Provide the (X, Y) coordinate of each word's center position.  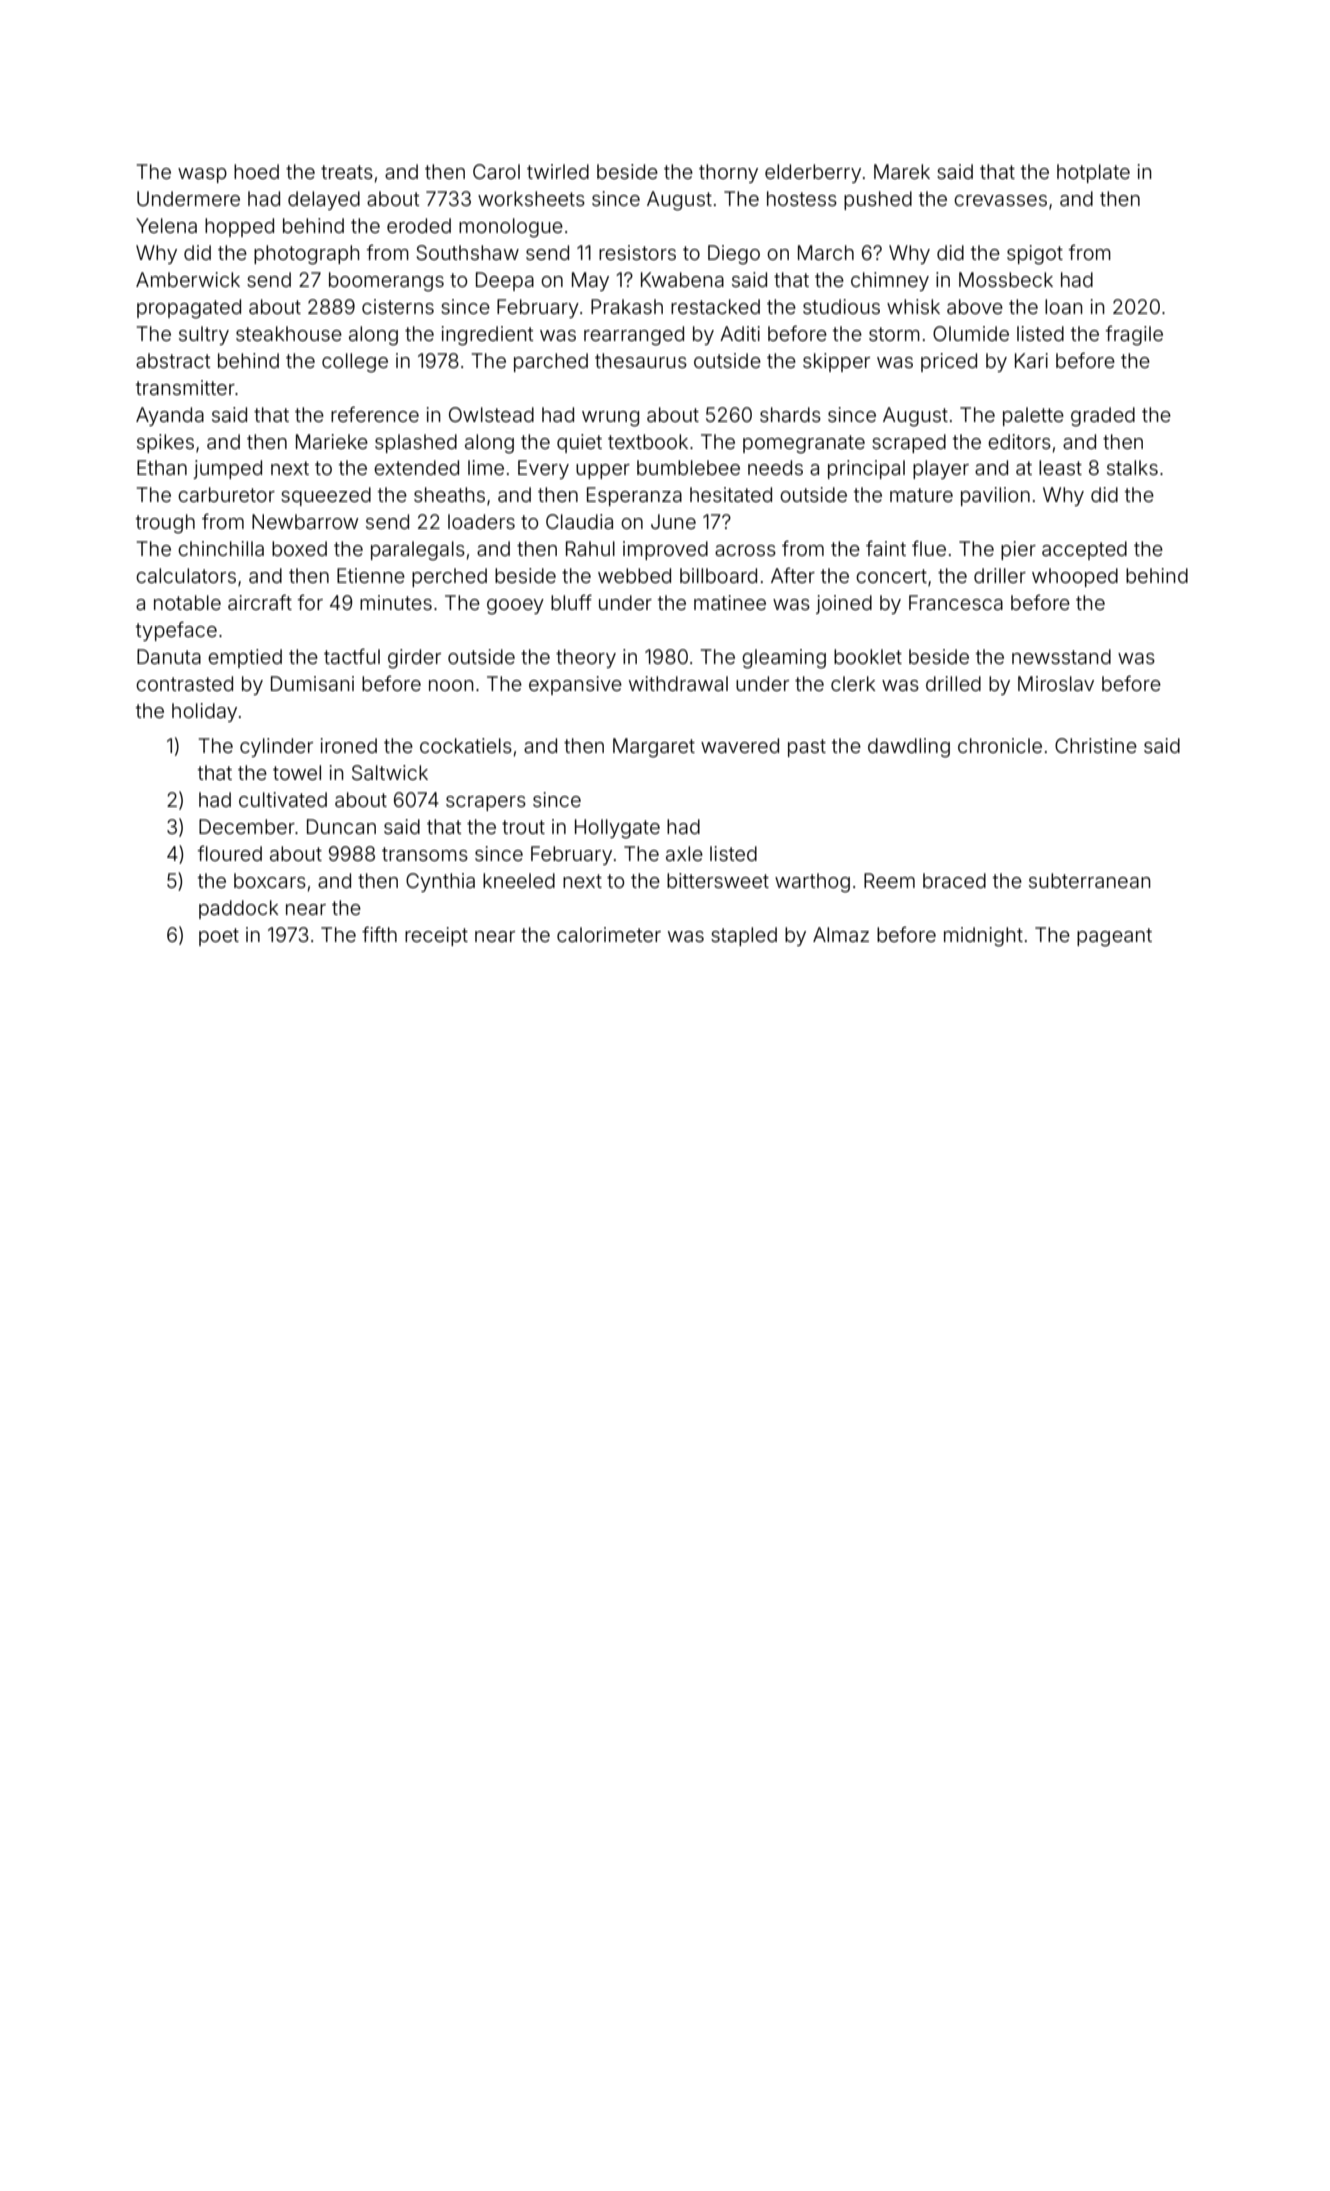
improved (665, 550)
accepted (1084, 550)
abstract (173, 360)
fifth (379, 934)
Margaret (654, 748)
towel (297, 772)
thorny (728, 173)
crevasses (1000, 200)
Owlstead (491, 414)
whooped (1075, 577)
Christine (1096, 745)
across (745, 550)
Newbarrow (305, 521)
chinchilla (221, 548)
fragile (1134, 335)
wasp (202, 175)
